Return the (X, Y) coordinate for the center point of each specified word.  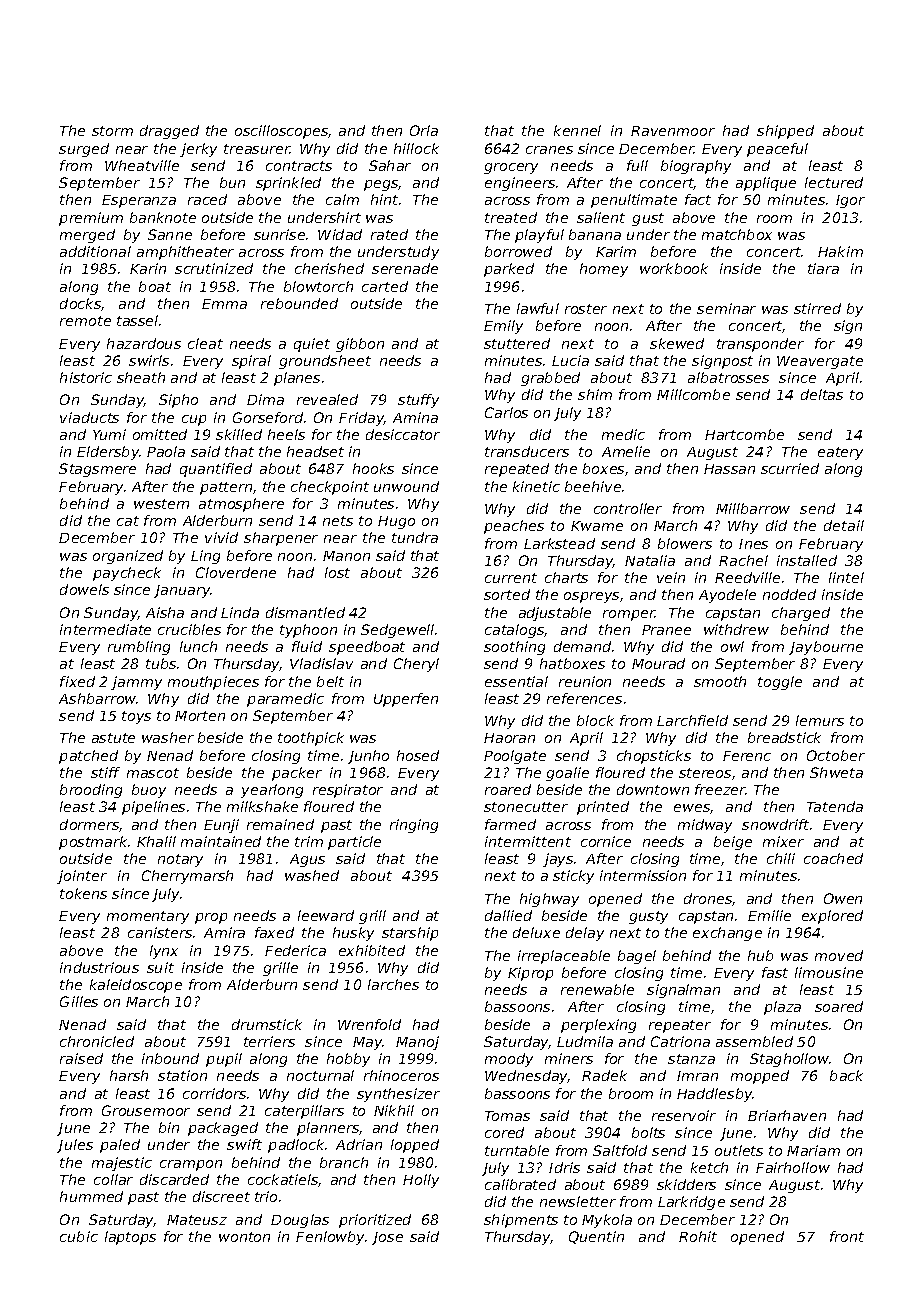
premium (91, 219)
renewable (597, 989)
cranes (549, 150)
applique (766, 184)
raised (81, 1058)
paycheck (127, 574)
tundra (415, 537)
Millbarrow (753, 508)
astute (113, 738)
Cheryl (416, 665)
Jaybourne (826, 648)
